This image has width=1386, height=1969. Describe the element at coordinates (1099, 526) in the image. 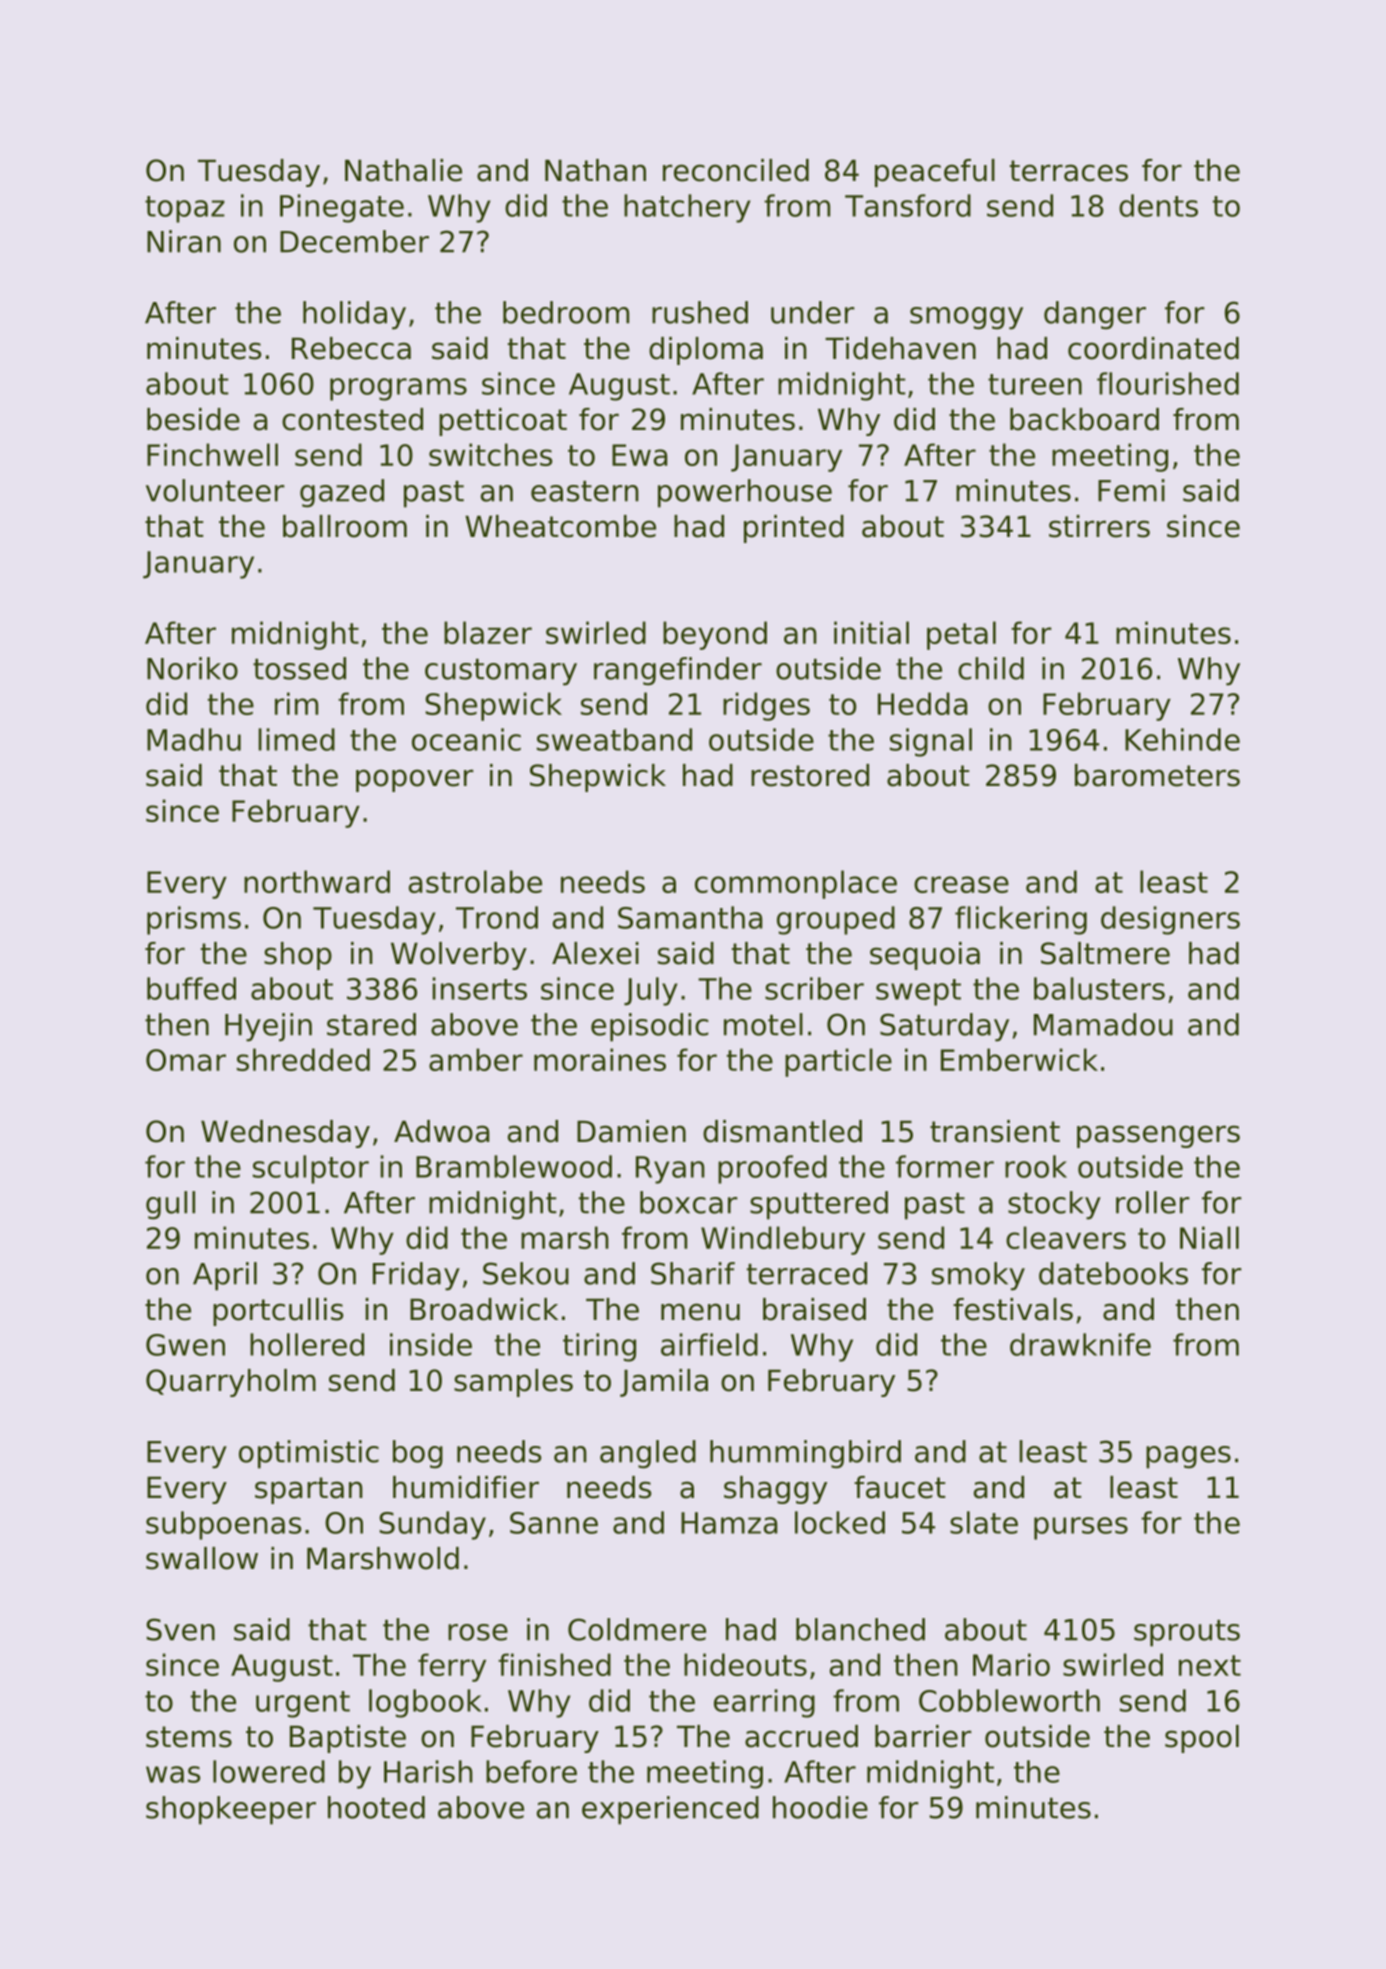

I see `stirrers` at that location.
